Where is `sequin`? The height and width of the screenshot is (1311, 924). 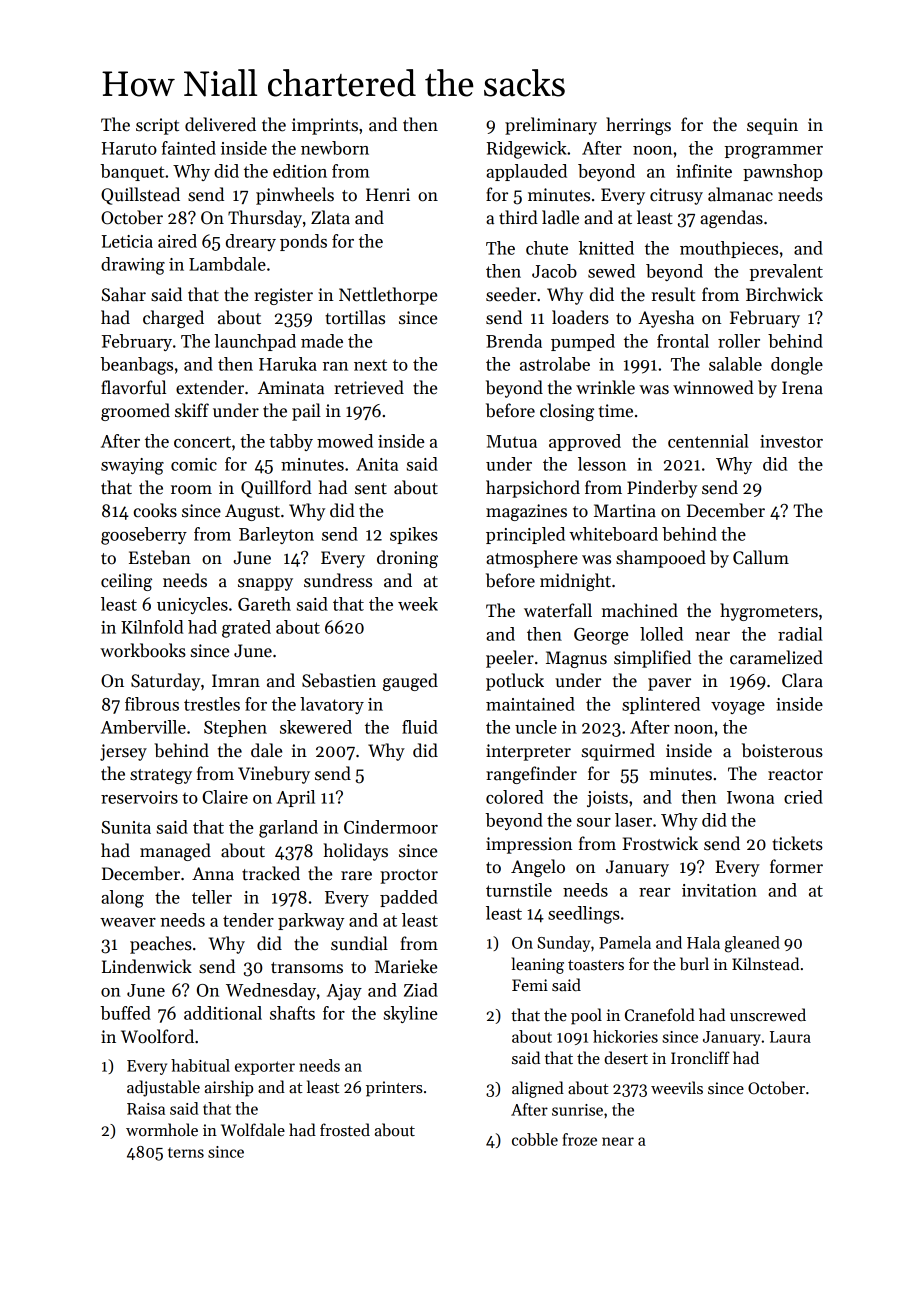
sequin is located at coordinates (772, 126).
